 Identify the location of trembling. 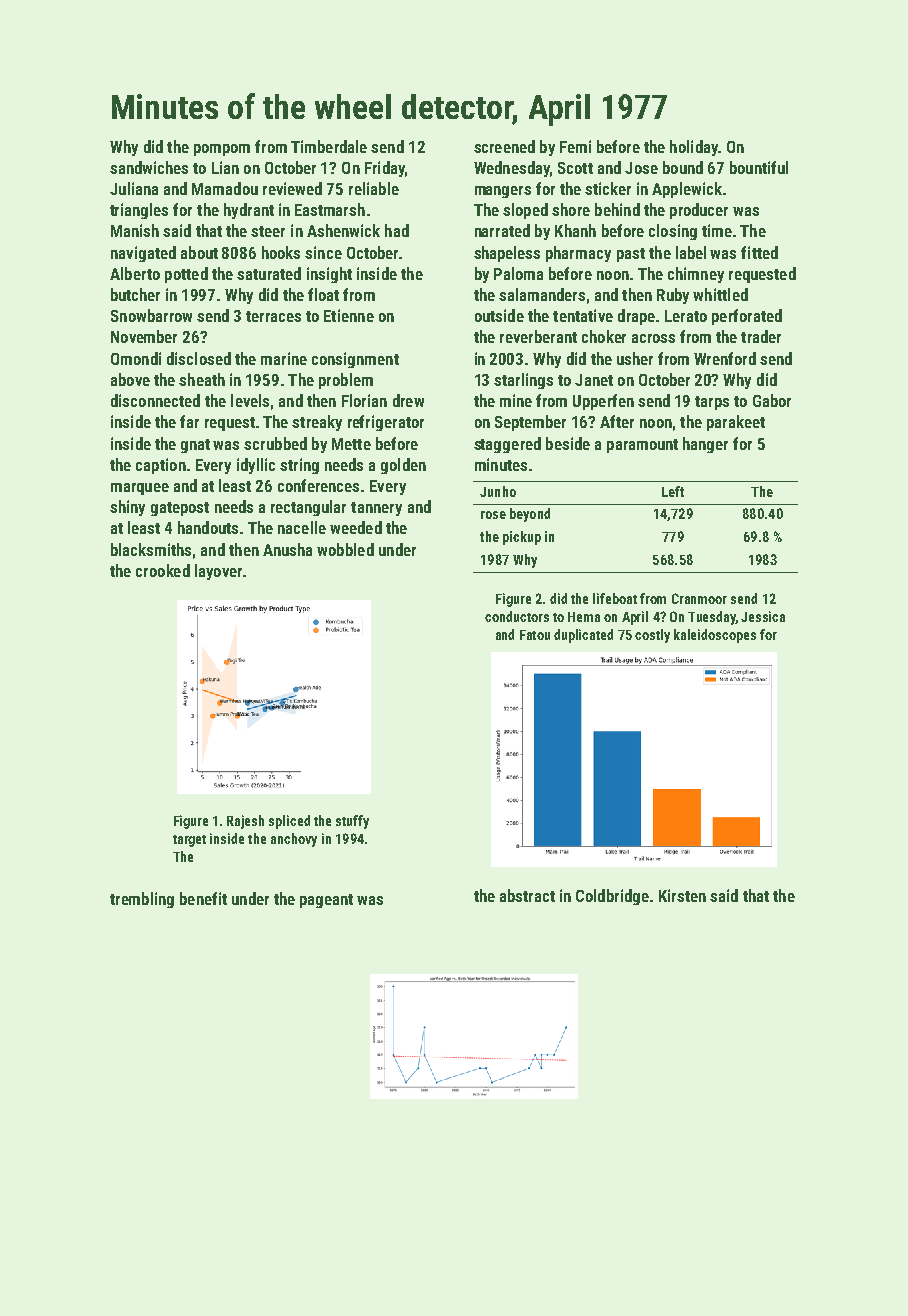
(142, 900).
